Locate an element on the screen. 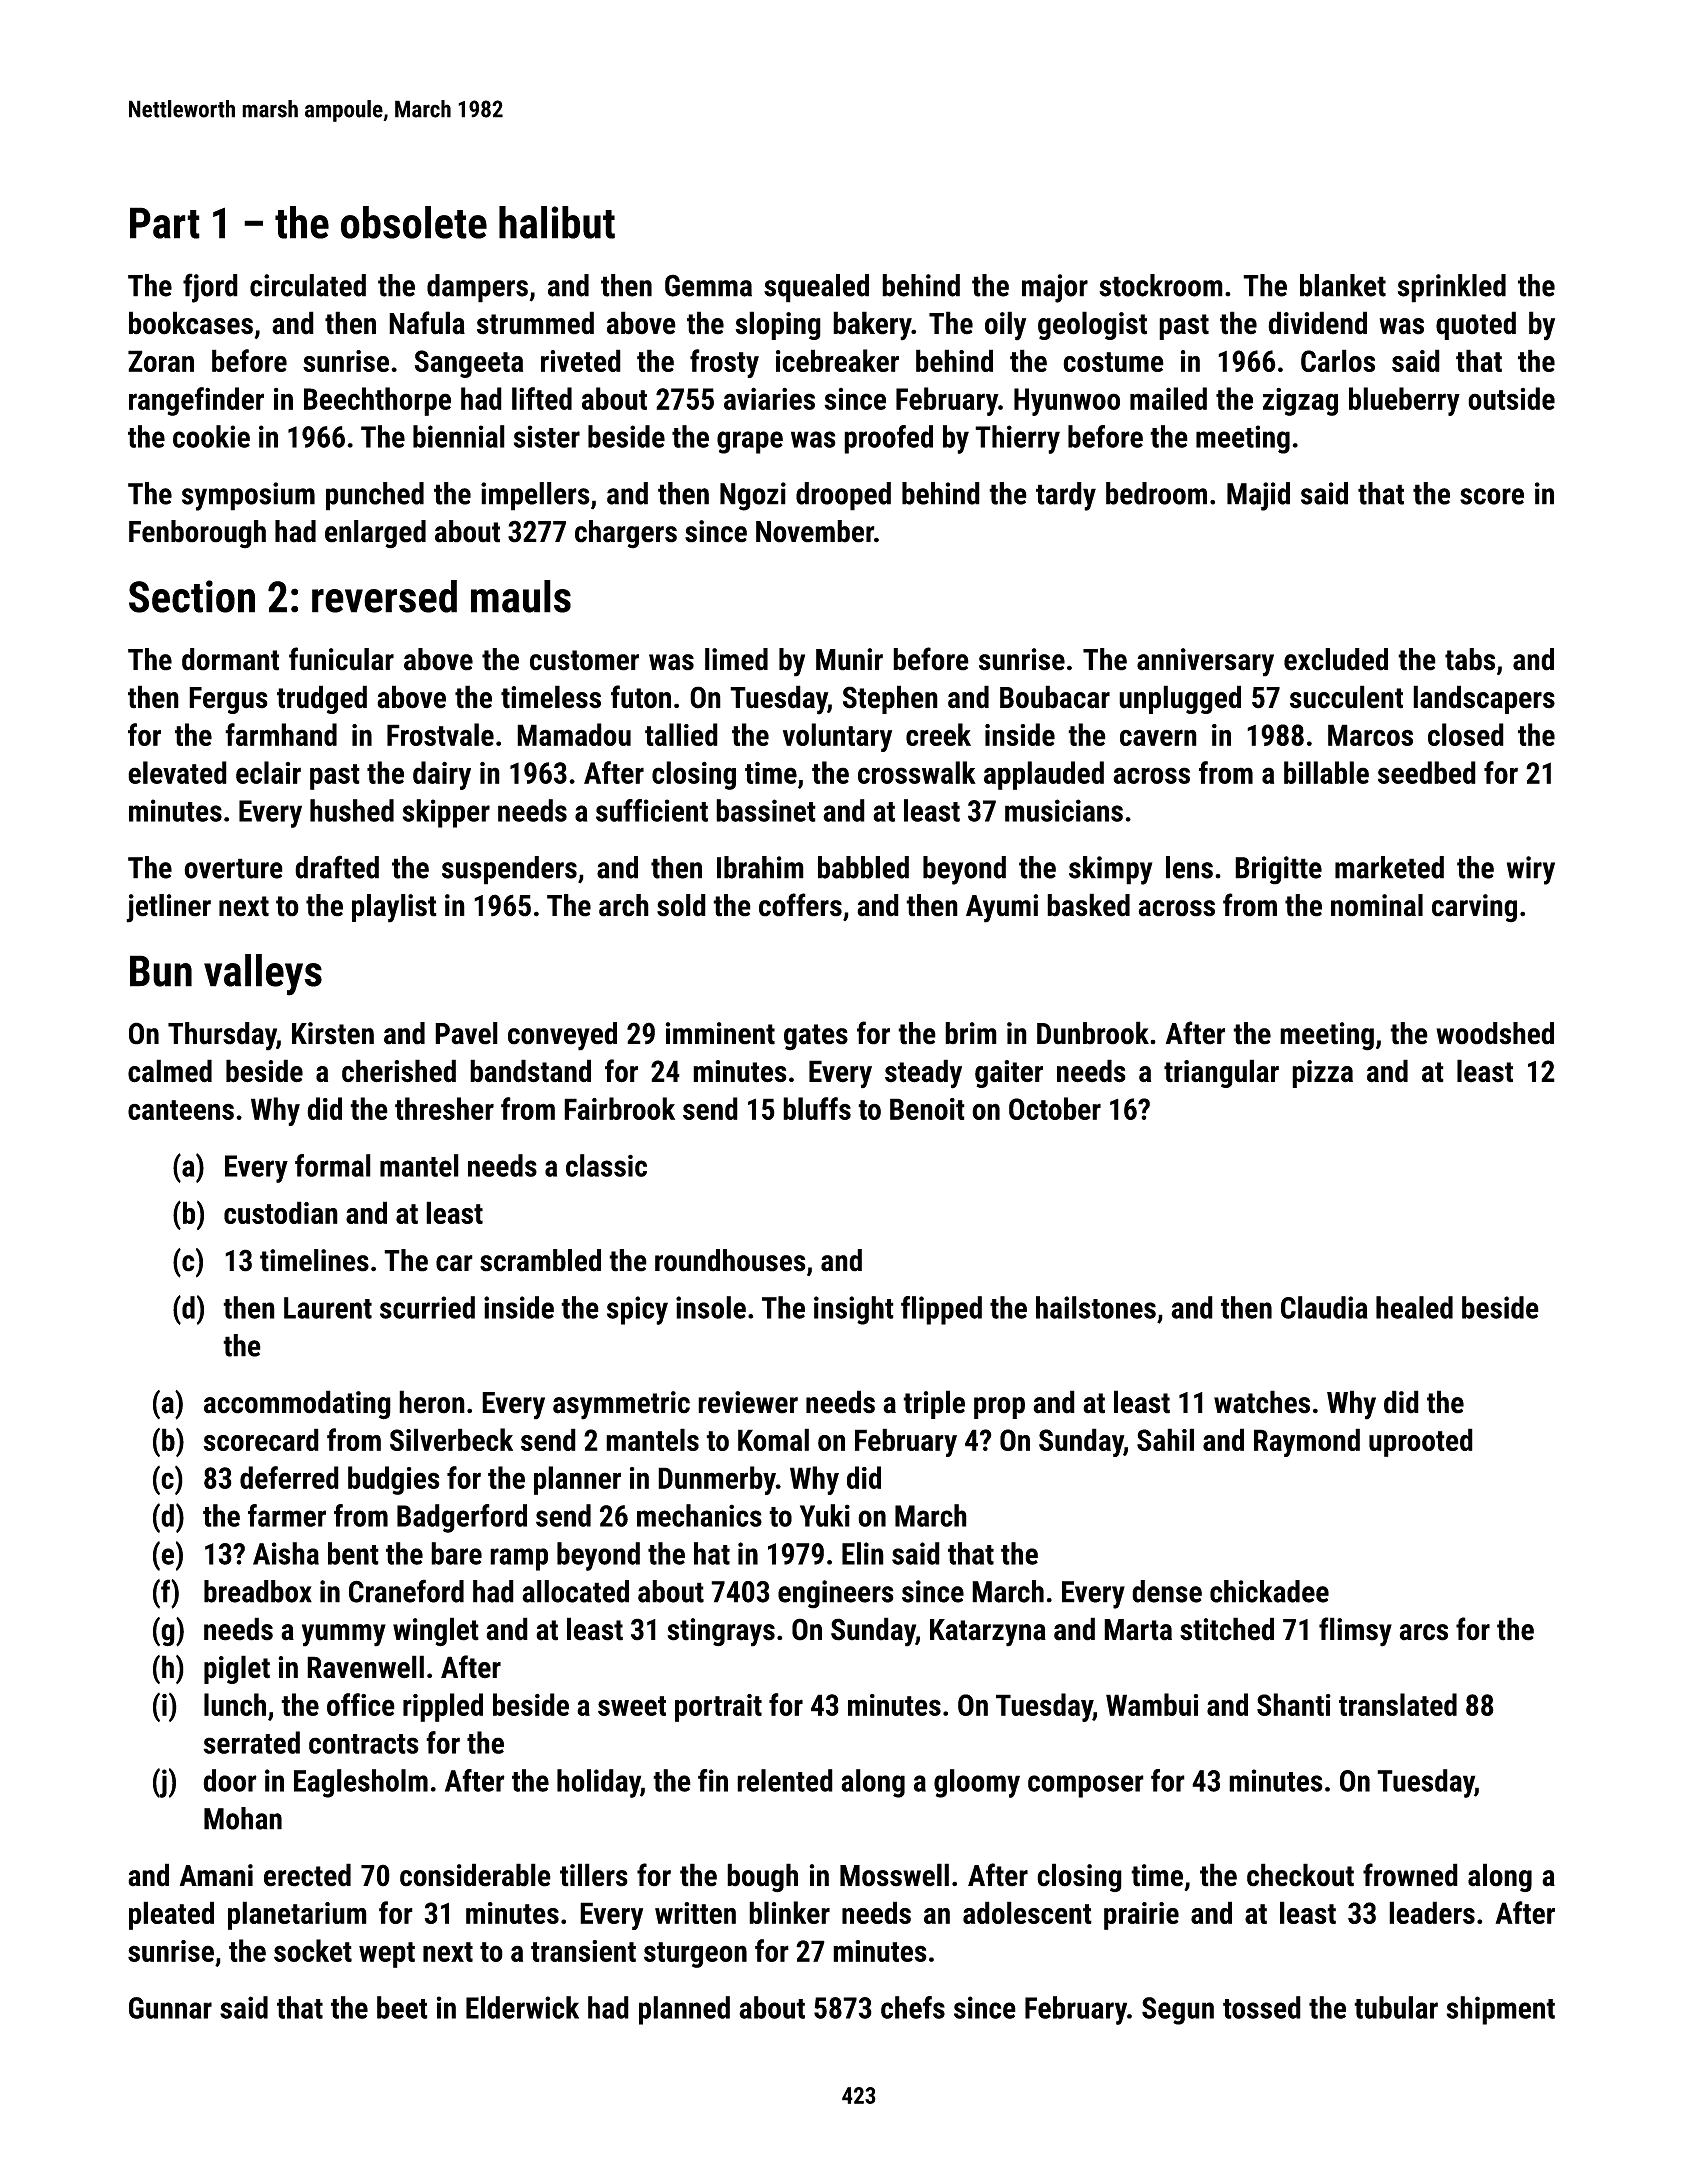 This screenshot has height=2178, width=1683. chefs is located at coordinates (913, 2007).
